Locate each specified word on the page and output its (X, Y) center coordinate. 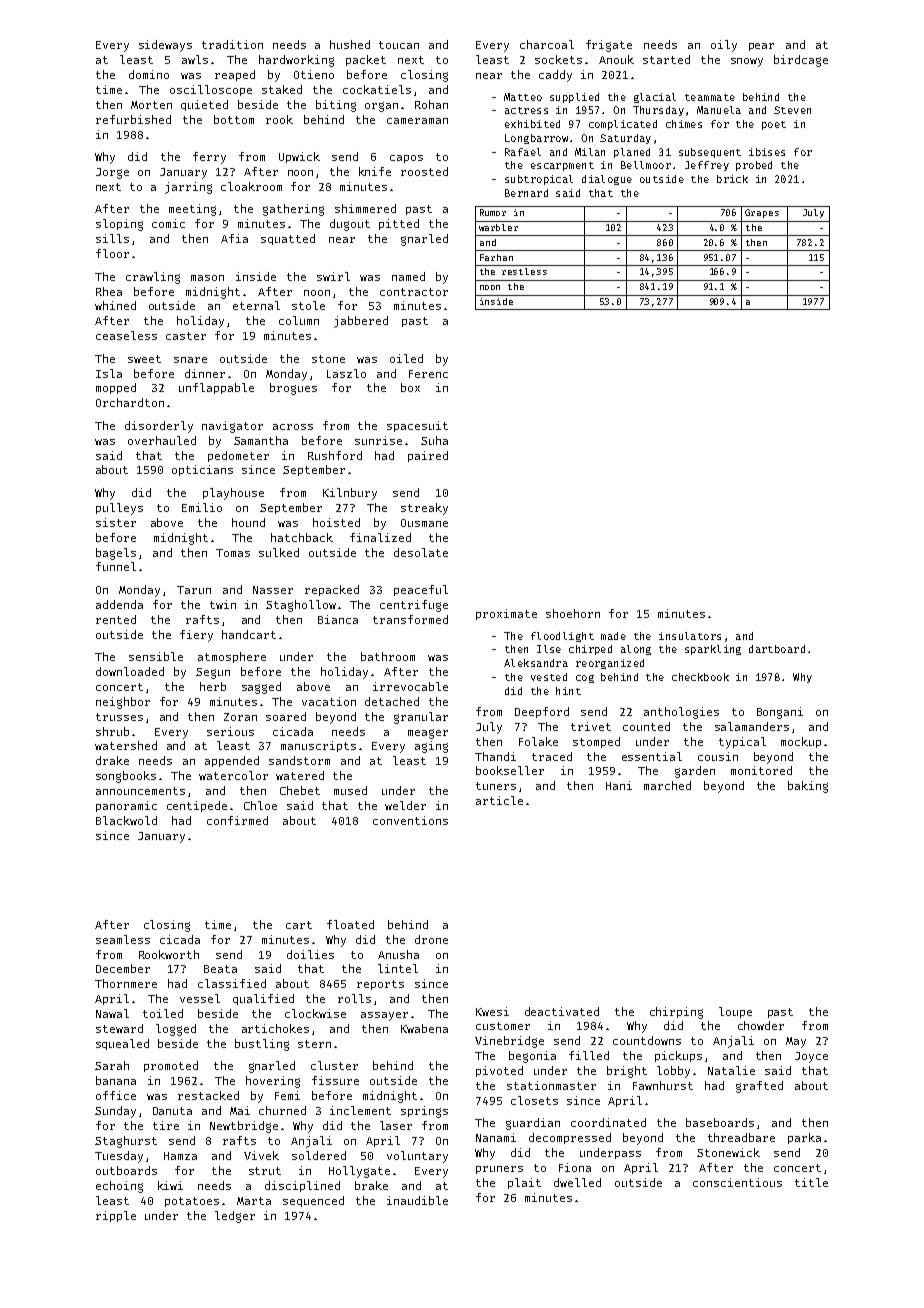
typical (742, 743)
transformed (410, 619)
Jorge (112, 173)
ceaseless (126, 335)
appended (232, 761)
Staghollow (301, 606)
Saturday (625, 139)
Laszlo (346, 373)
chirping (676, 1013)
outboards (126, 1170)
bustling (262, 1045)
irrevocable (410, 686)
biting (336, 106)
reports (380, 985)
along (636, 650)
